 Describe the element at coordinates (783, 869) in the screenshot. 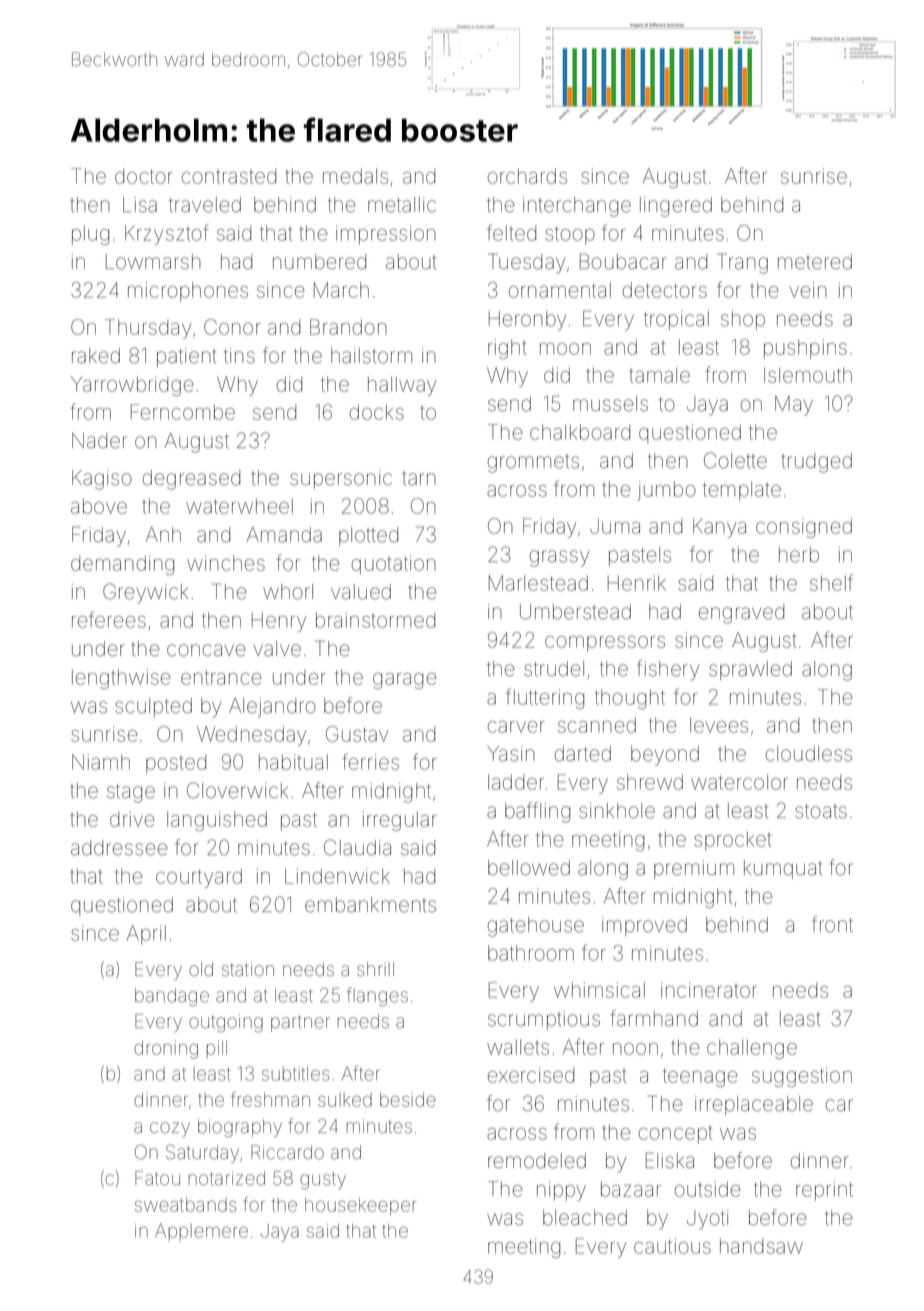

I see `kumquat` at that location.
